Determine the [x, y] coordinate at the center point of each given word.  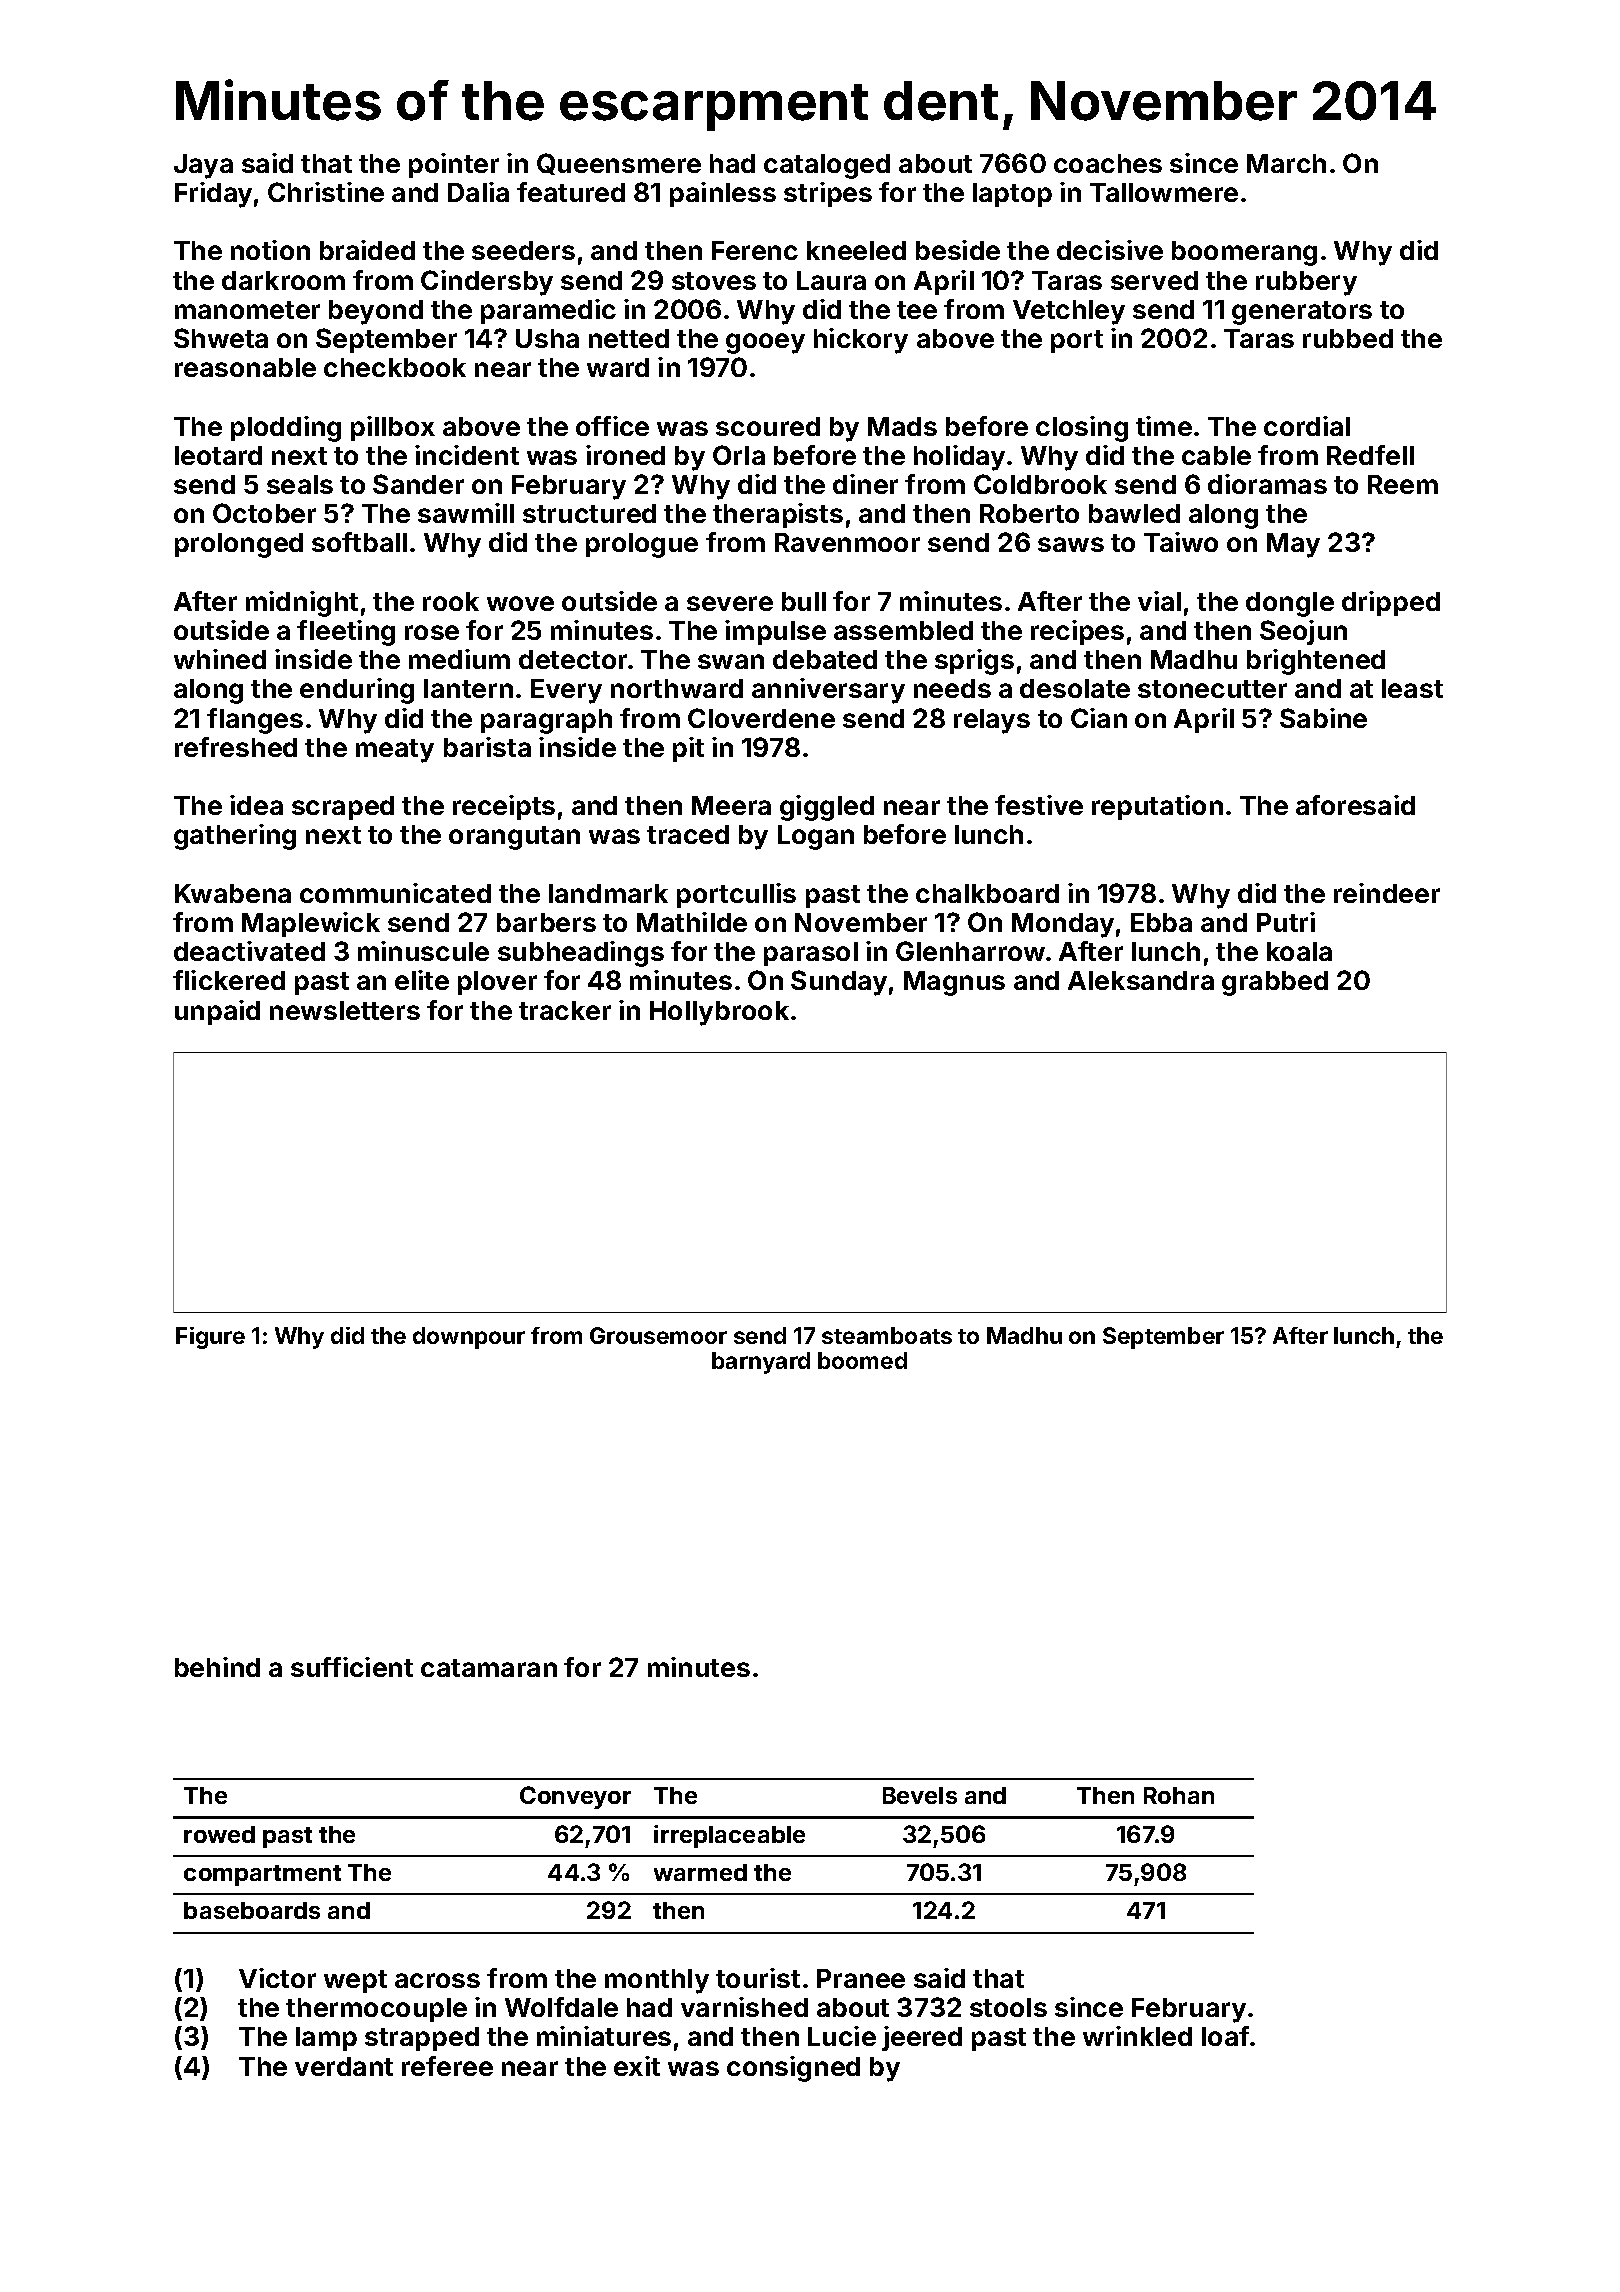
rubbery [1306, 283]
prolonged [239, 545]
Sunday [839, 983]
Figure [210, 1338]
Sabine [1323, 718]
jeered [922, 2038]
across [437, 1980]
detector [573, 659]
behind [217, 1667]
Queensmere [619, 164]
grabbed [1275, 983]
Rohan [1179, 1795]
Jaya [203, 166]
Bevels [920, 1795]
